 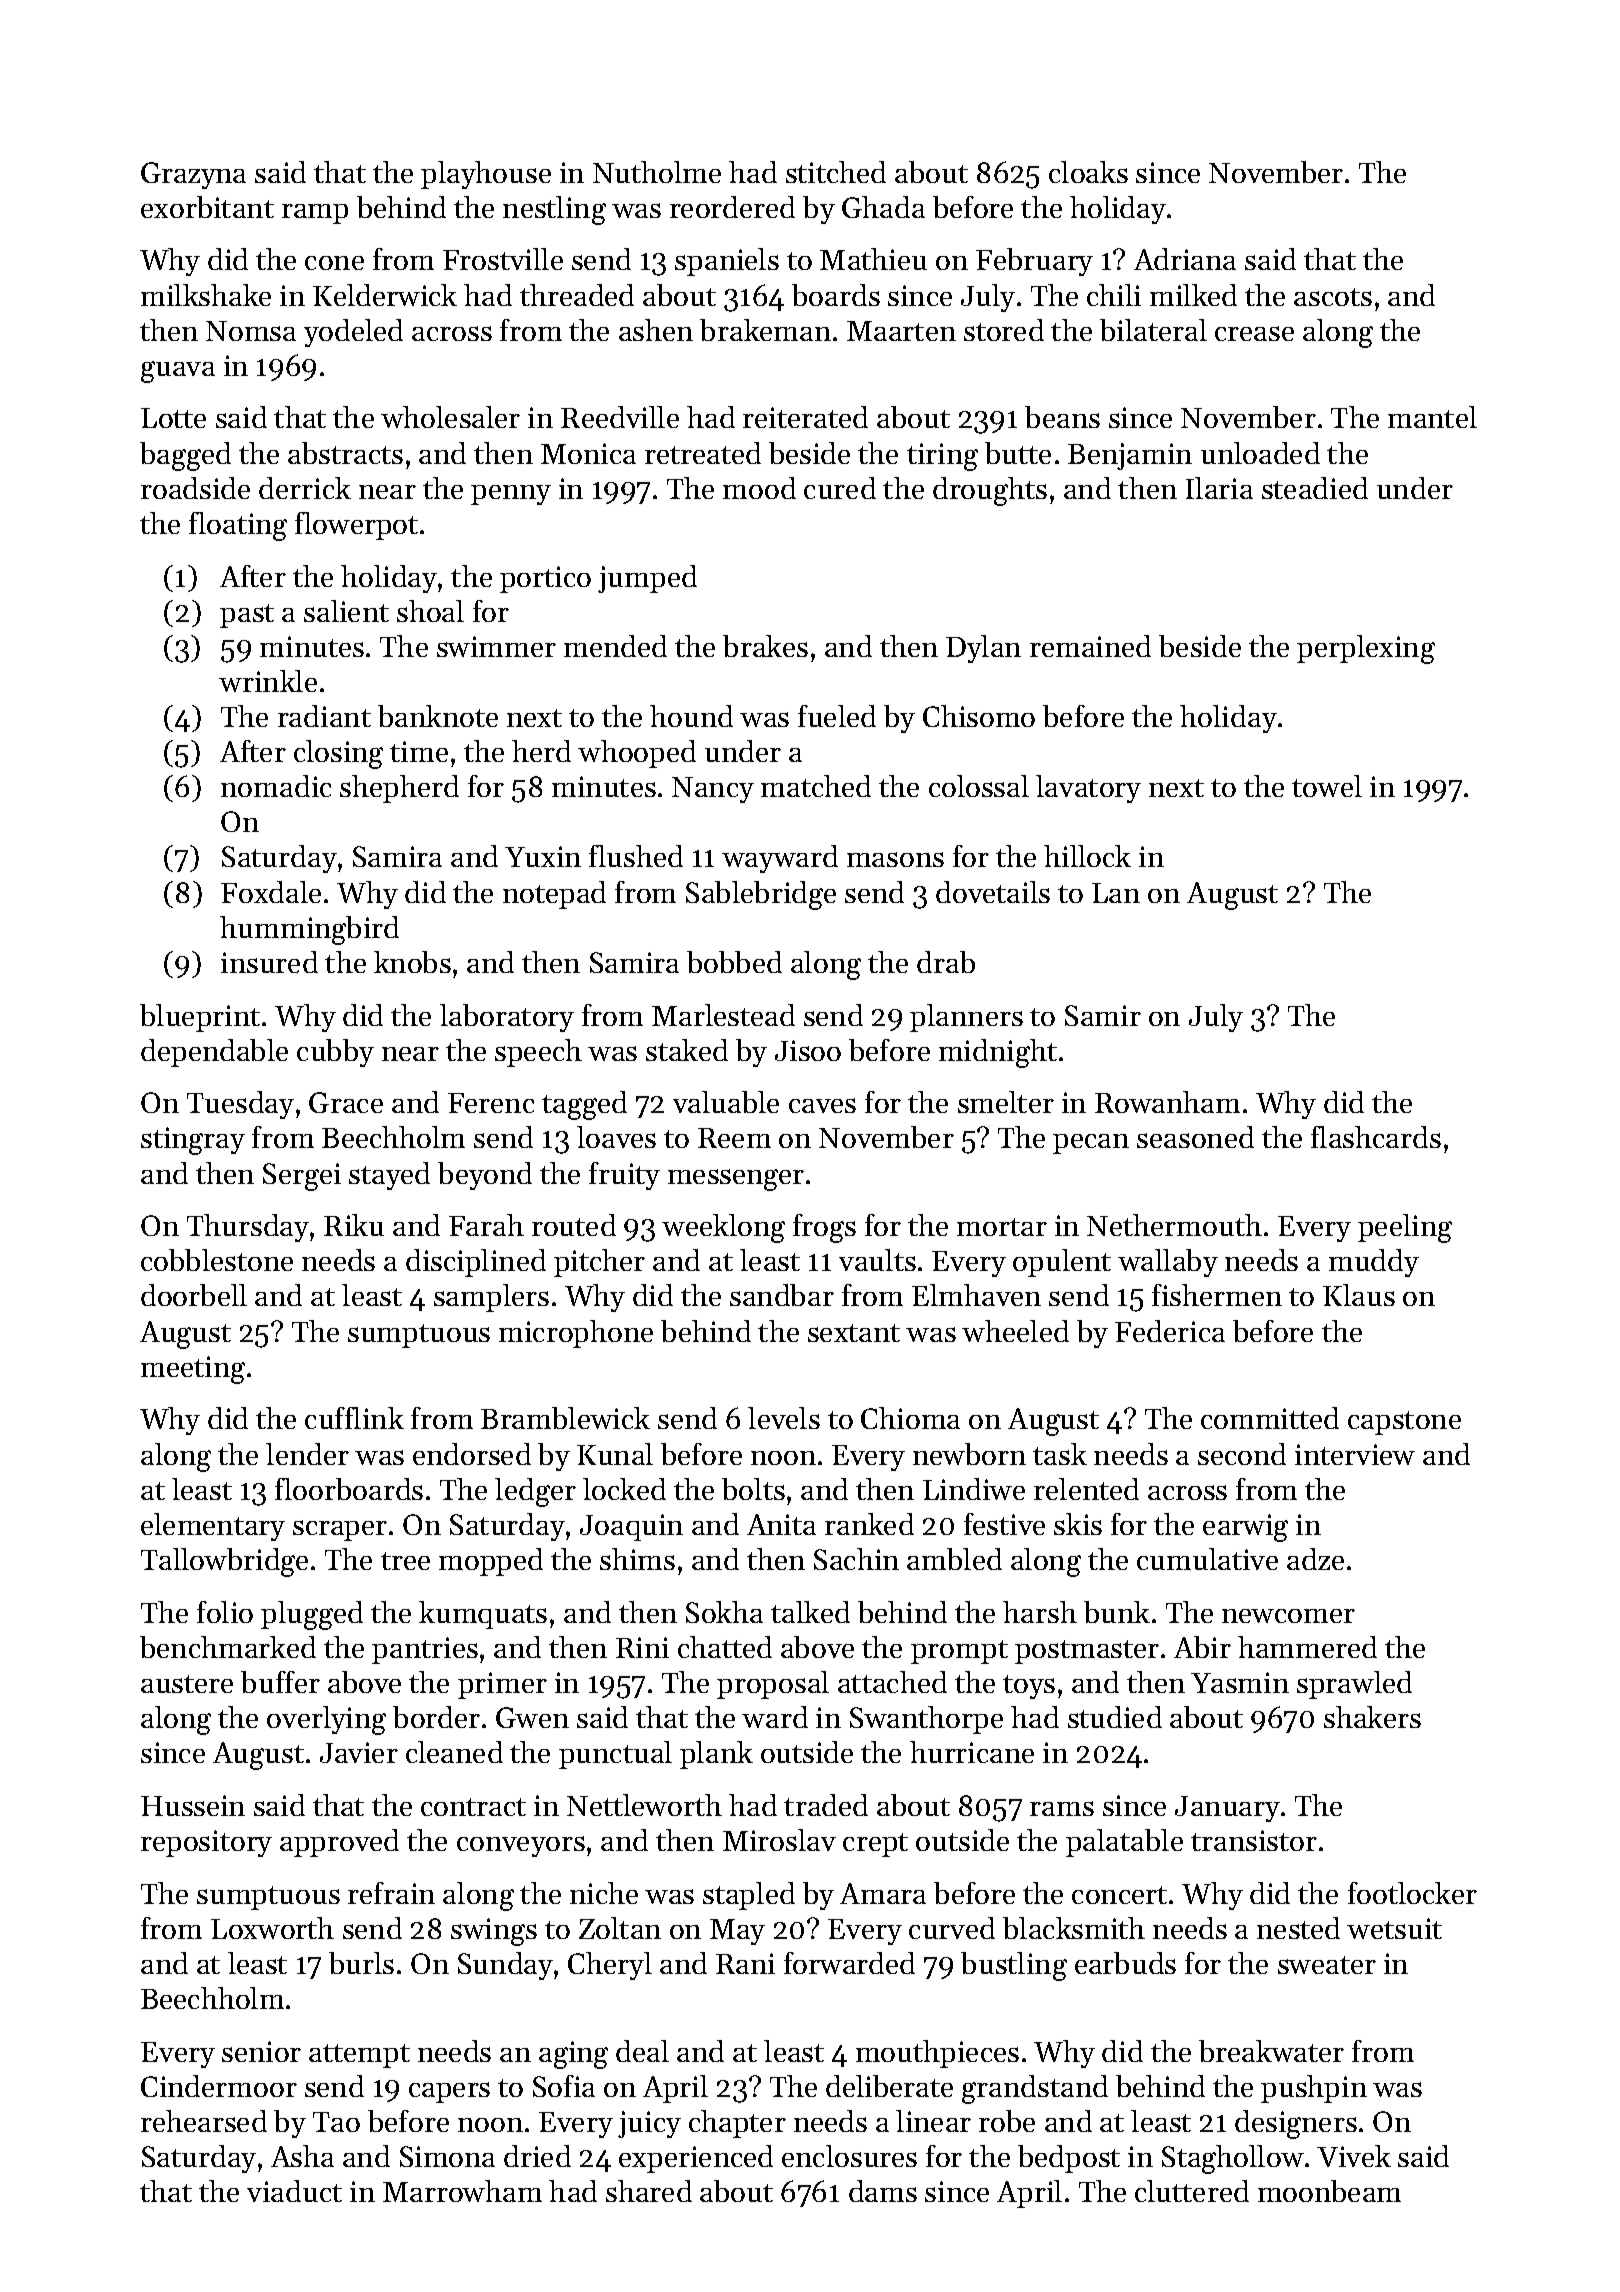 I want to click on Thursday, so click(x=248, y=1228).
